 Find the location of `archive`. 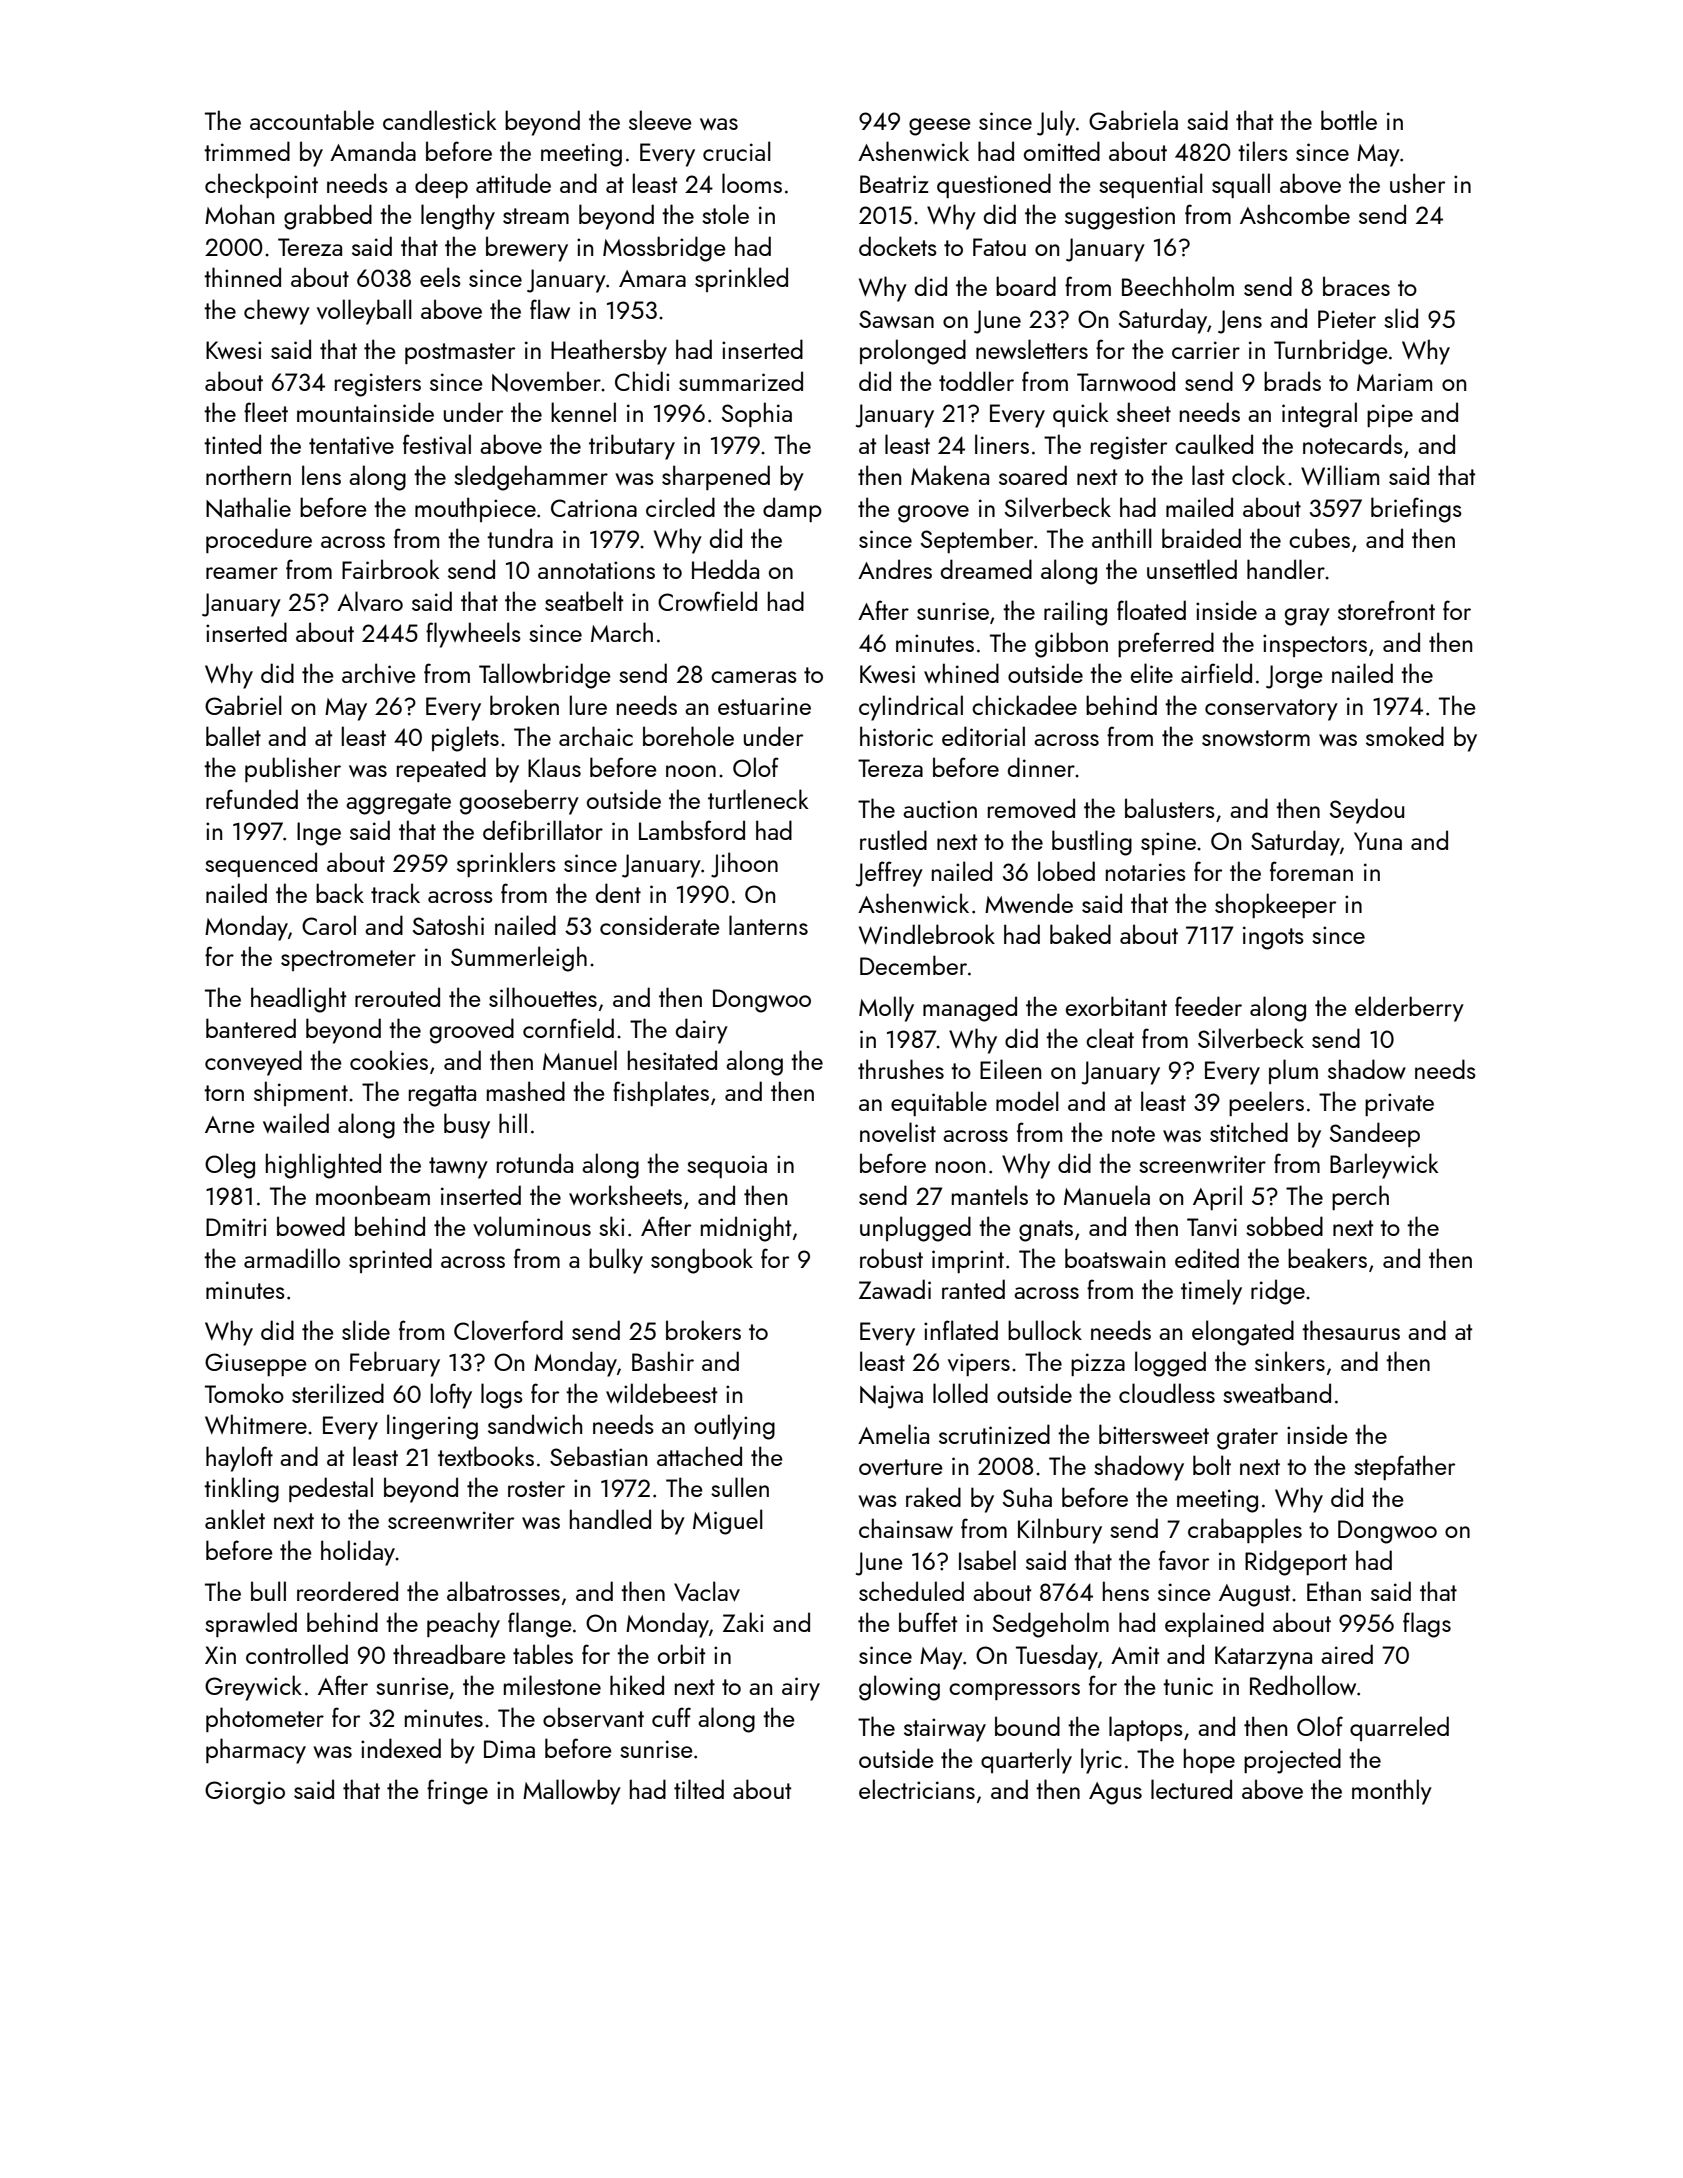

archive is located at coordinates (379, 673).
